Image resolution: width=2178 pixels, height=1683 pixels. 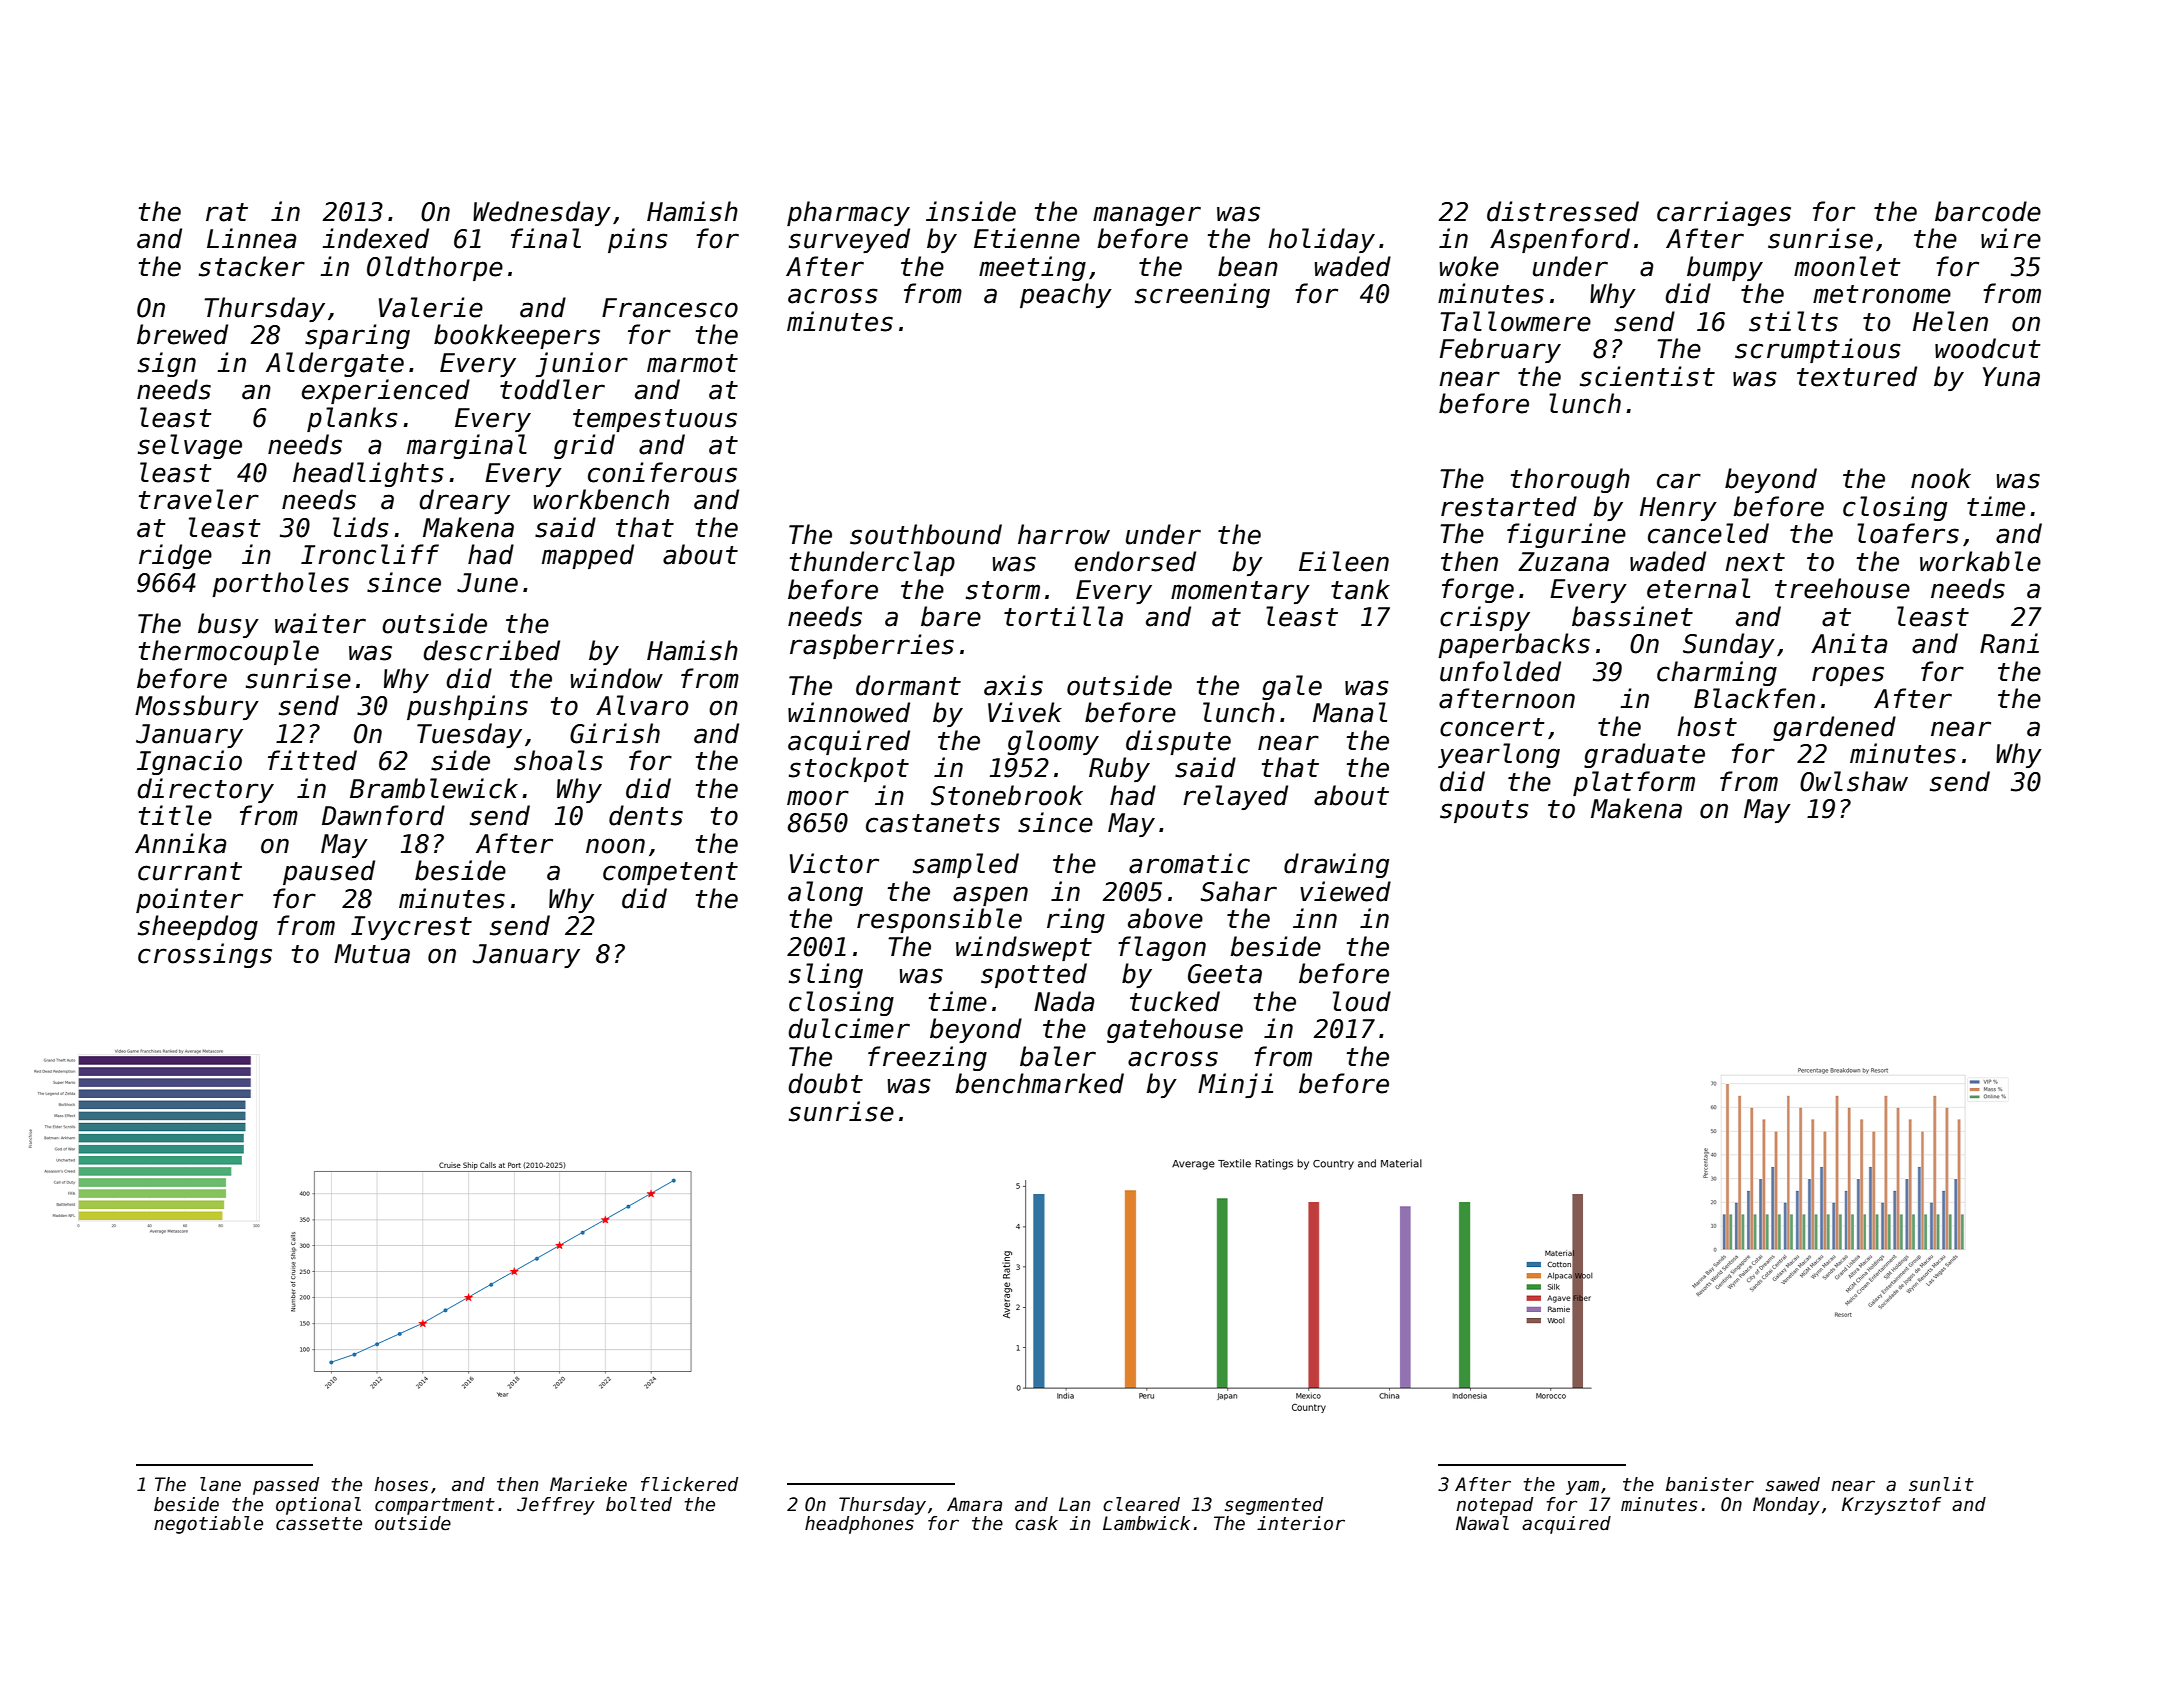 What do you see at coordinates (208, 1525) in the screenshot?
I see `negotiable` at bounding box center [208, 1525].
